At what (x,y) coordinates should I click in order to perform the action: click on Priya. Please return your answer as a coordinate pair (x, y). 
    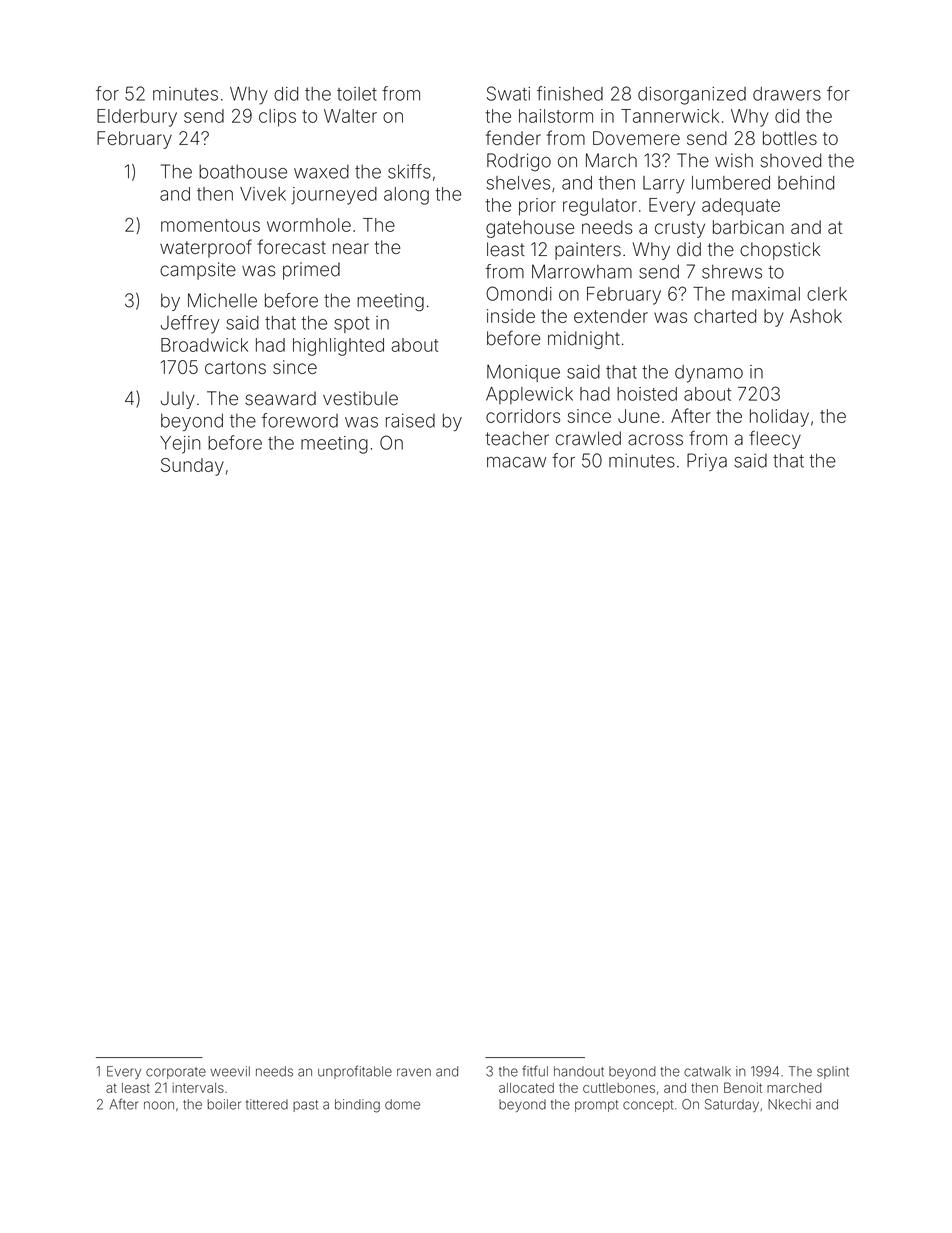
    Looking at the image, I should click on (707, 462).
